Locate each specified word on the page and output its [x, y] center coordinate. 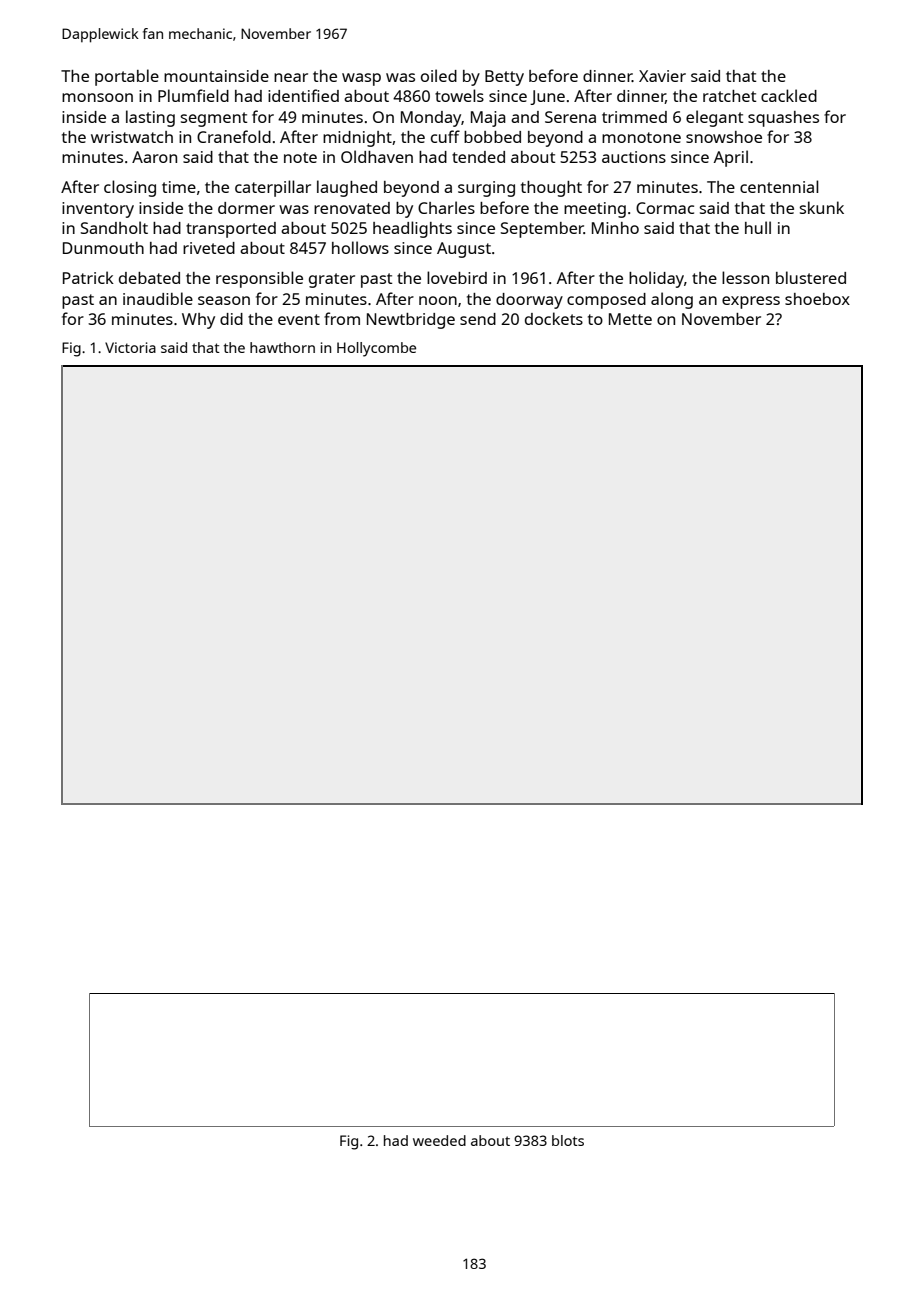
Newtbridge [411, 321]
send [478, 319]
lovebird [457, 277]
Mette [630, 319]
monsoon [97, 97]
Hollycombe [376, 349]
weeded [439, 1140]
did [231, 319]
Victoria [130, 347]
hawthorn [282, 347]
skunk [822, 207]
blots [568, 1140]
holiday [656, 279]
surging [486, 189]
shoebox [817, 299]
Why [198, 321]
